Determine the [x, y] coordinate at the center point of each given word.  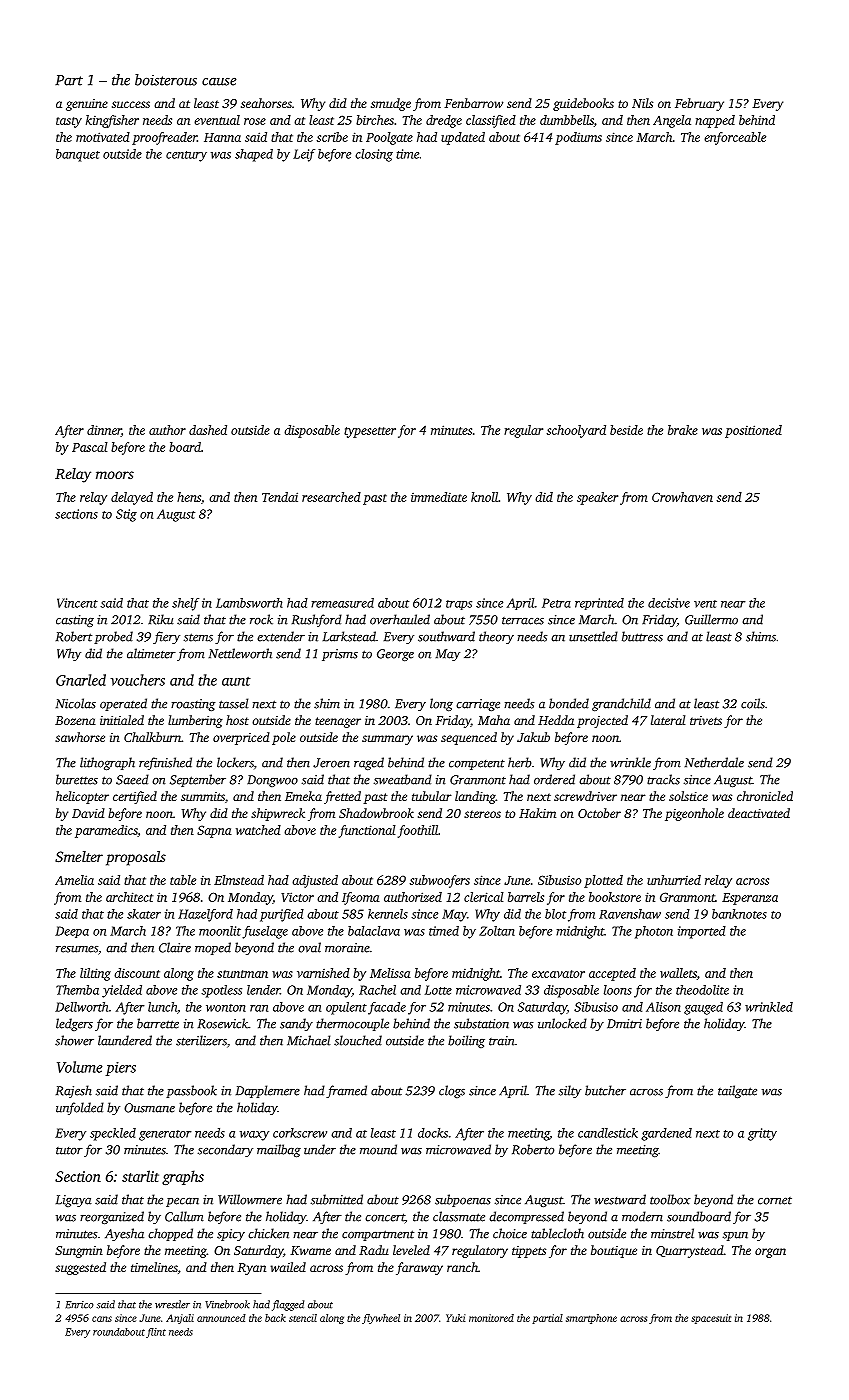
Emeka [303, 796]
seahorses [266, 103]
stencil [303, 1318]
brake [683, 430]
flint [156, 1333]
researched [331, 497]
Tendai [280, 497]
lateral [668, 720]
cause [219, 82]
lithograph [107, 763]
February [699, 104]
